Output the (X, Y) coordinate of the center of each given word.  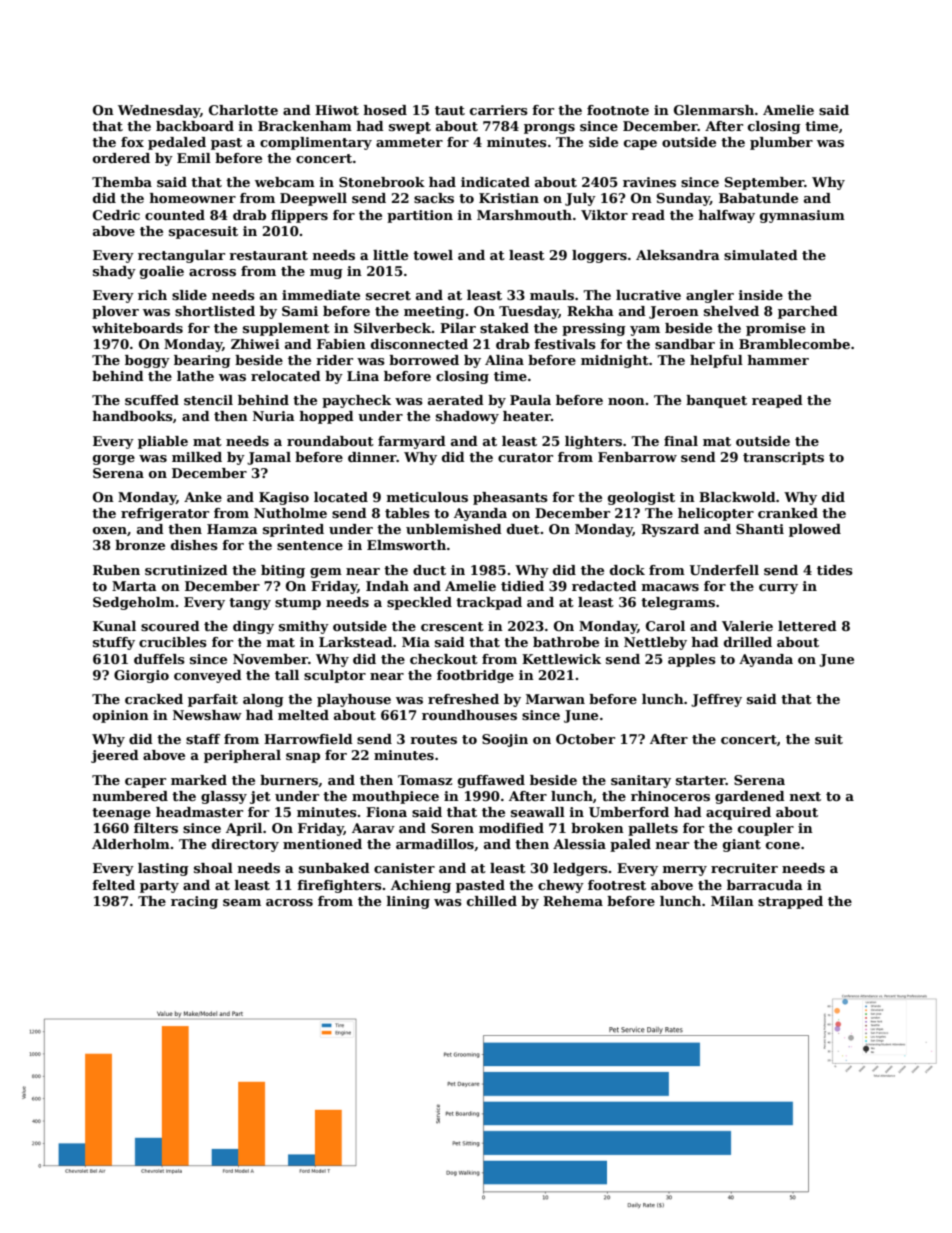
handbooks (133, 416)
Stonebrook (382, 182)
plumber (781, 143)
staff (203, 739)
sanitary (641, 781)
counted (175, 215)
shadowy (467, 417)
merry (685, 871)
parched (808, 312)
